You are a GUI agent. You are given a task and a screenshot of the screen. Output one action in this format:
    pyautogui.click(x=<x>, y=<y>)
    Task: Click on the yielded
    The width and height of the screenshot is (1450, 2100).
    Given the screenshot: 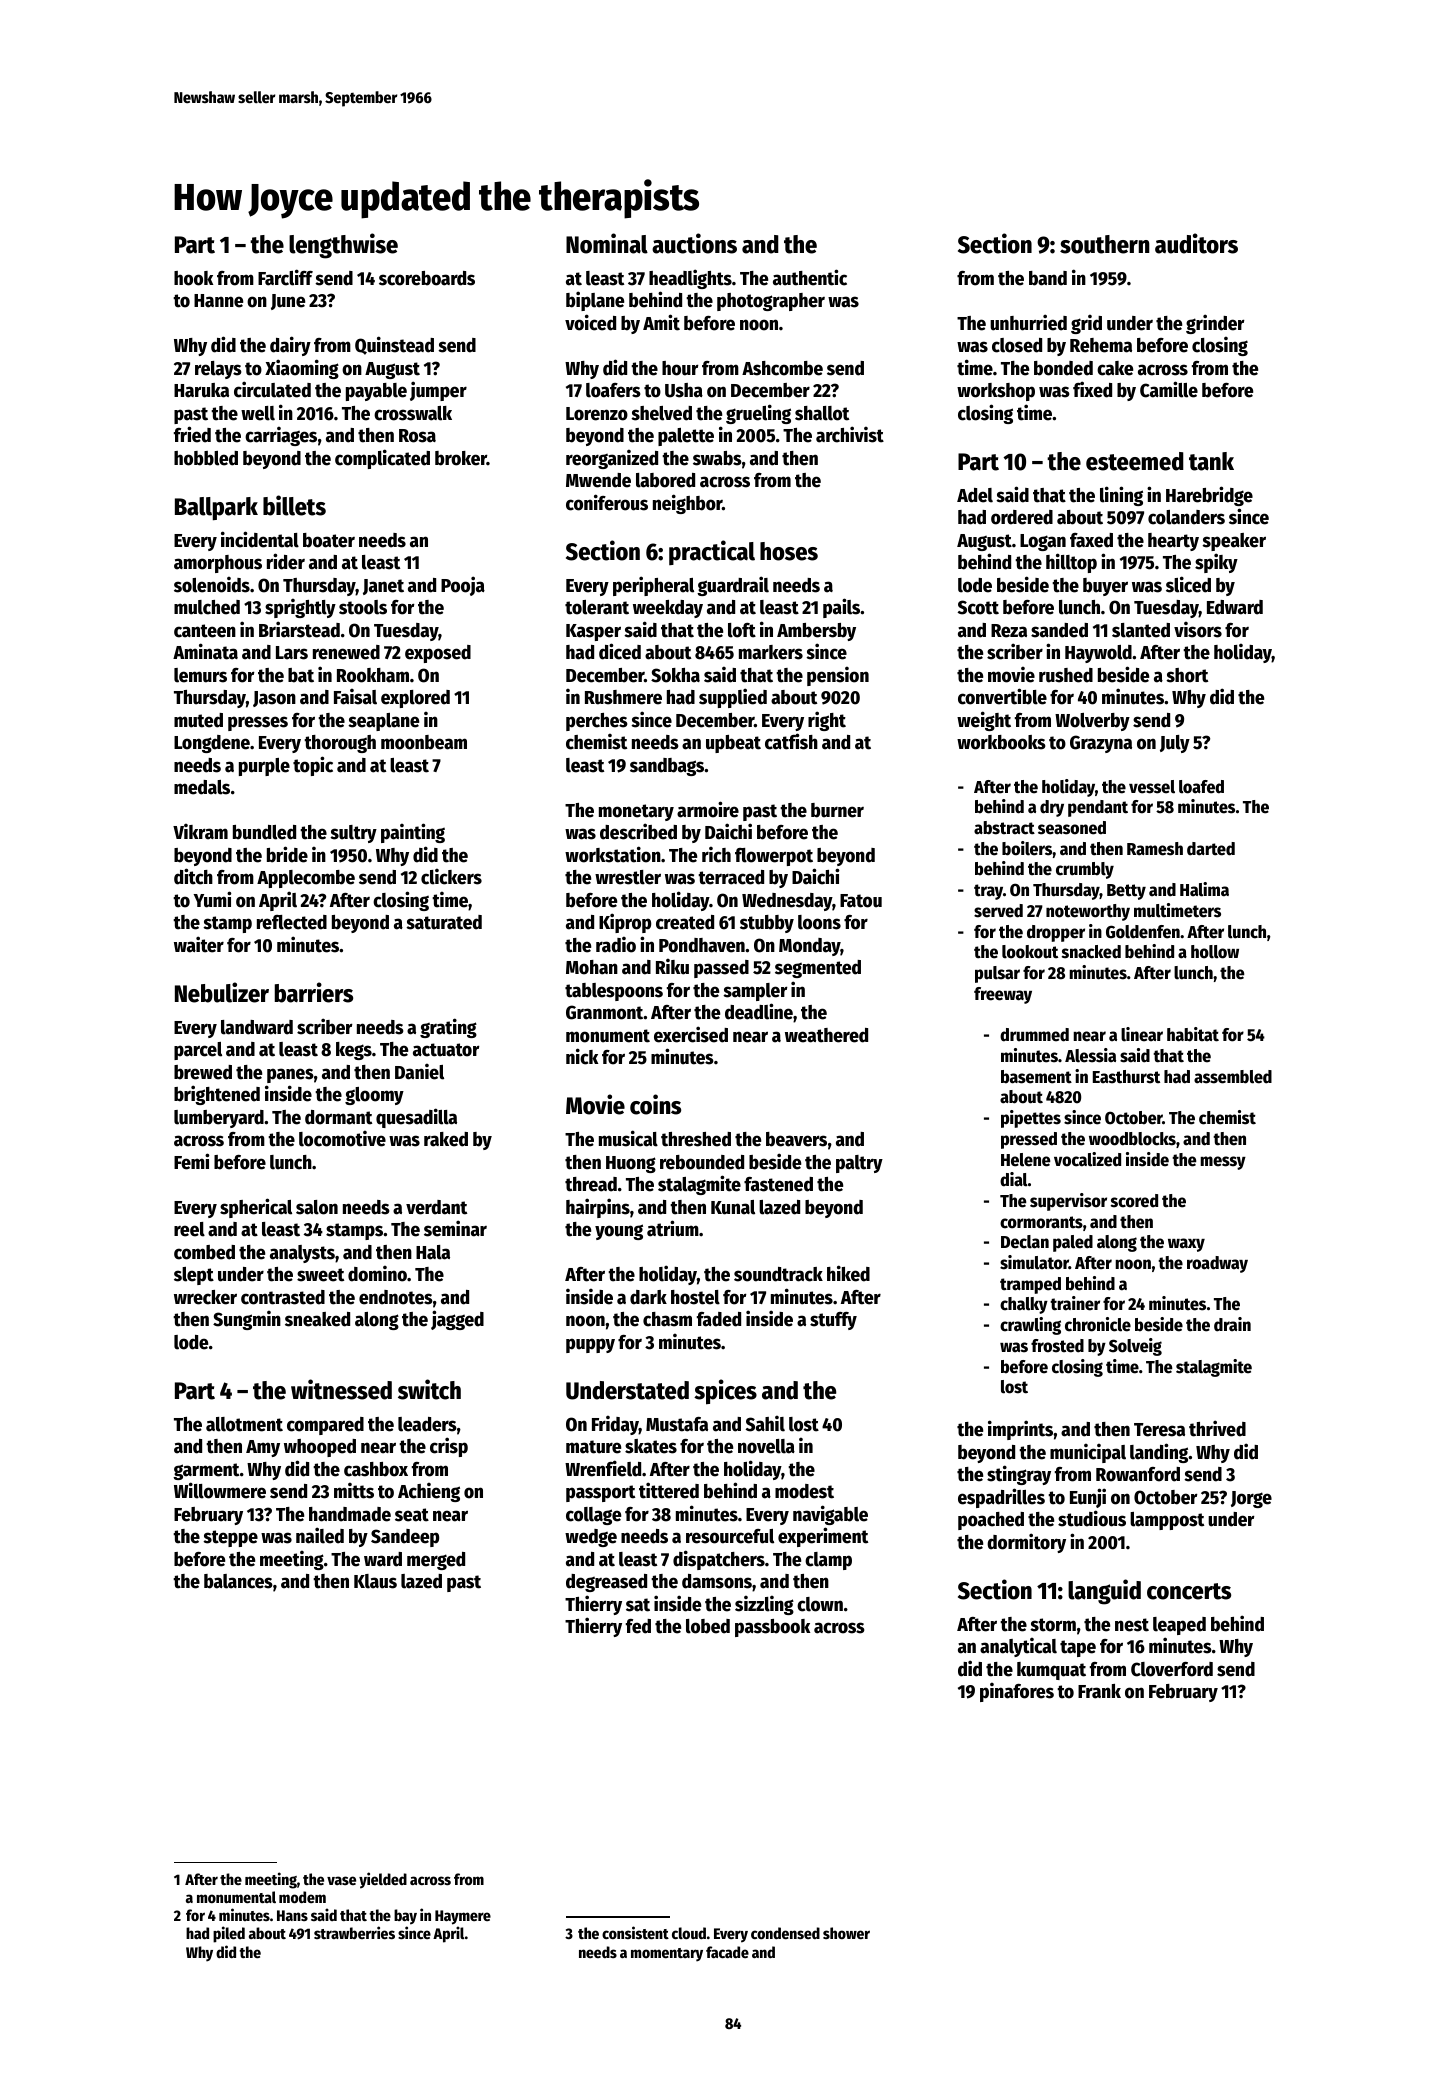 What is the action you would take?
    pyautogui.click(x=383, y=1880)
